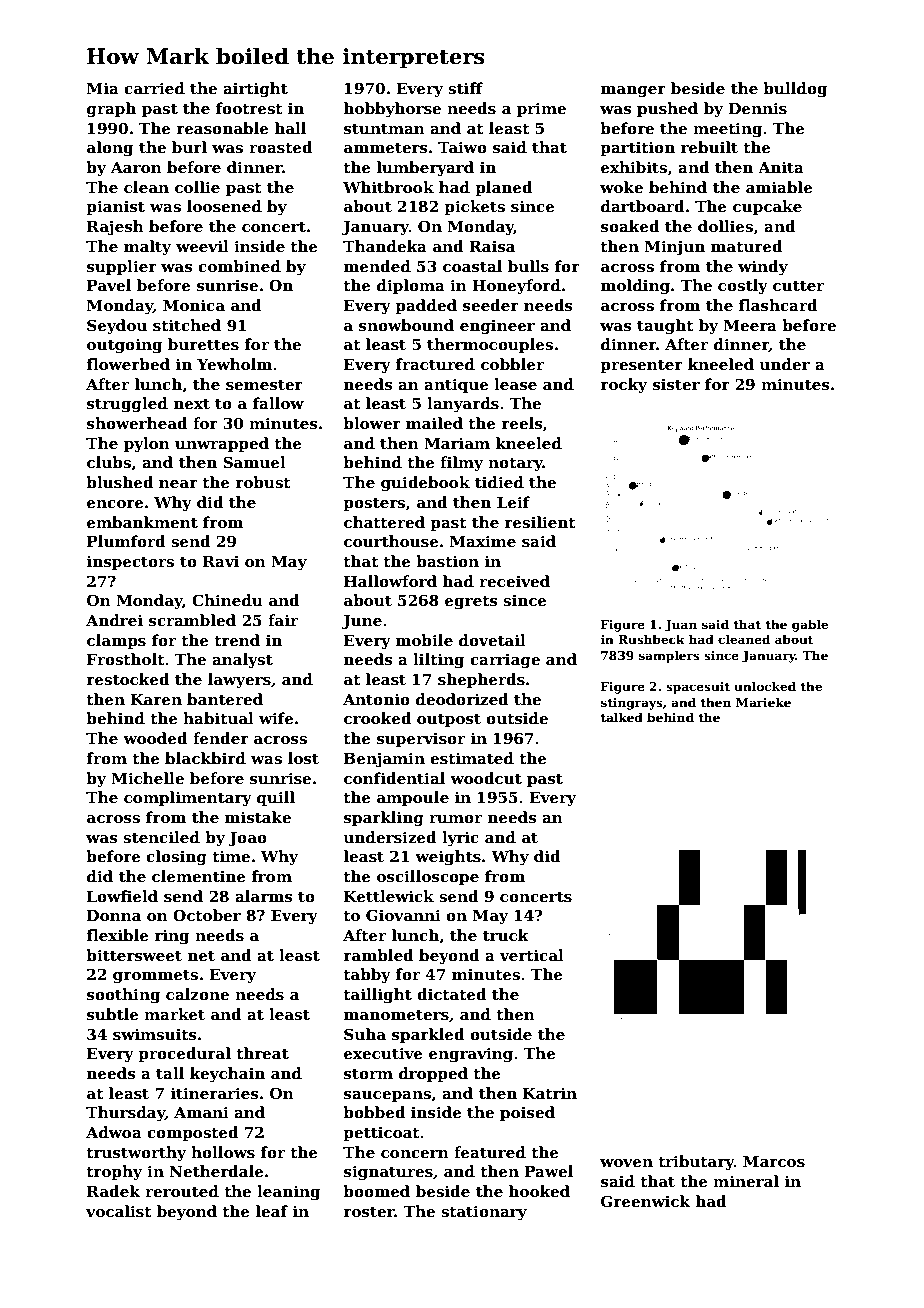 Image resolution: width=924 pixels, height=1308 pixels. I want to click on bobbed, so click(374, 1112).
